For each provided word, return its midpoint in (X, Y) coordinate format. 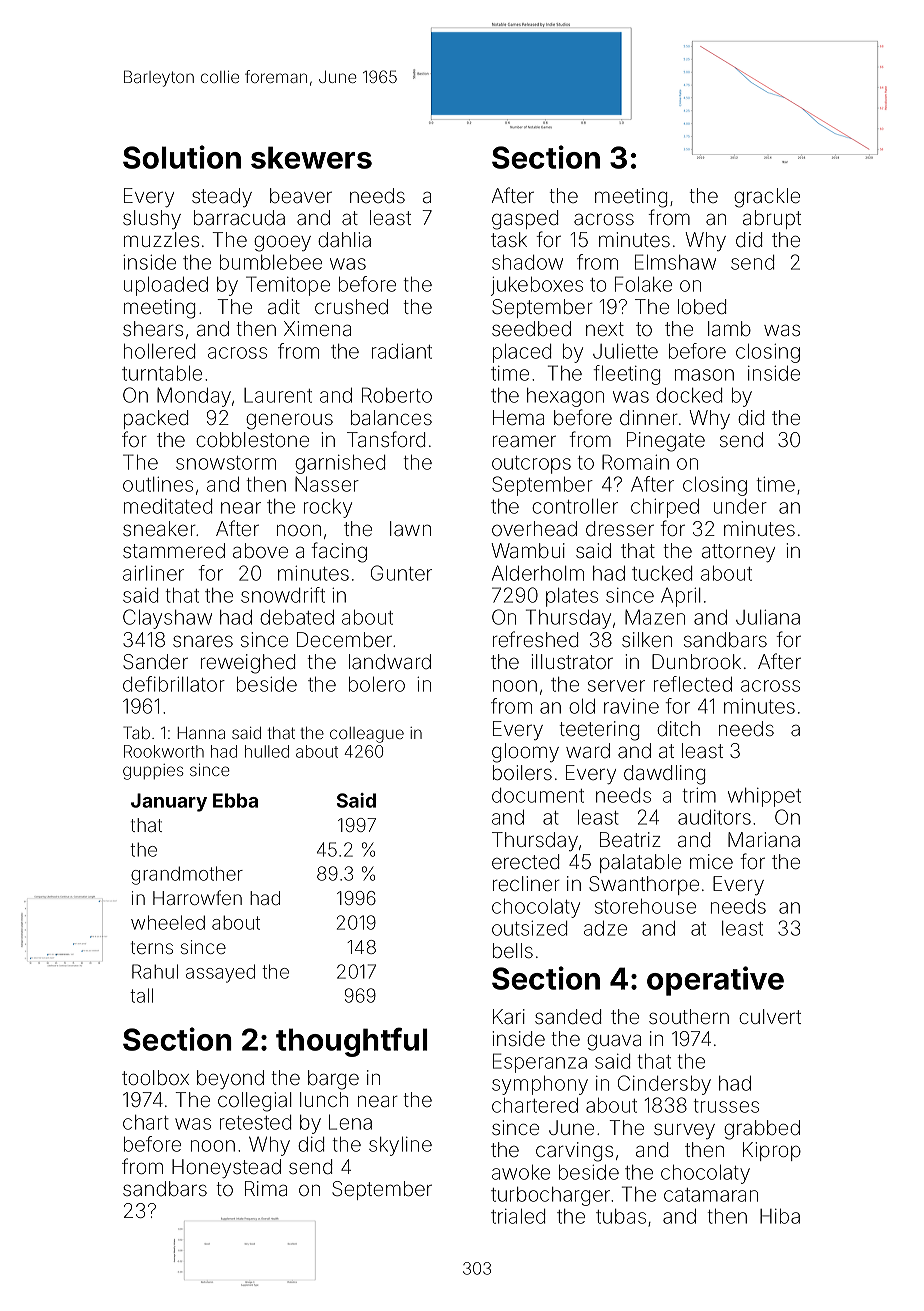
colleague (367, 735)
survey (684, 1131)
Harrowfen (197, 897)
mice (711, 861)
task (509, 239)
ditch (678, 728)
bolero (377, 684)
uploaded (166, 286)
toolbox (155, 1077)
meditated (168, 506)
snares (203, 641)
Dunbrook (696, 661)
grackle (767, 198)
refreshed (535, 639)
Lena (350, 1122)
